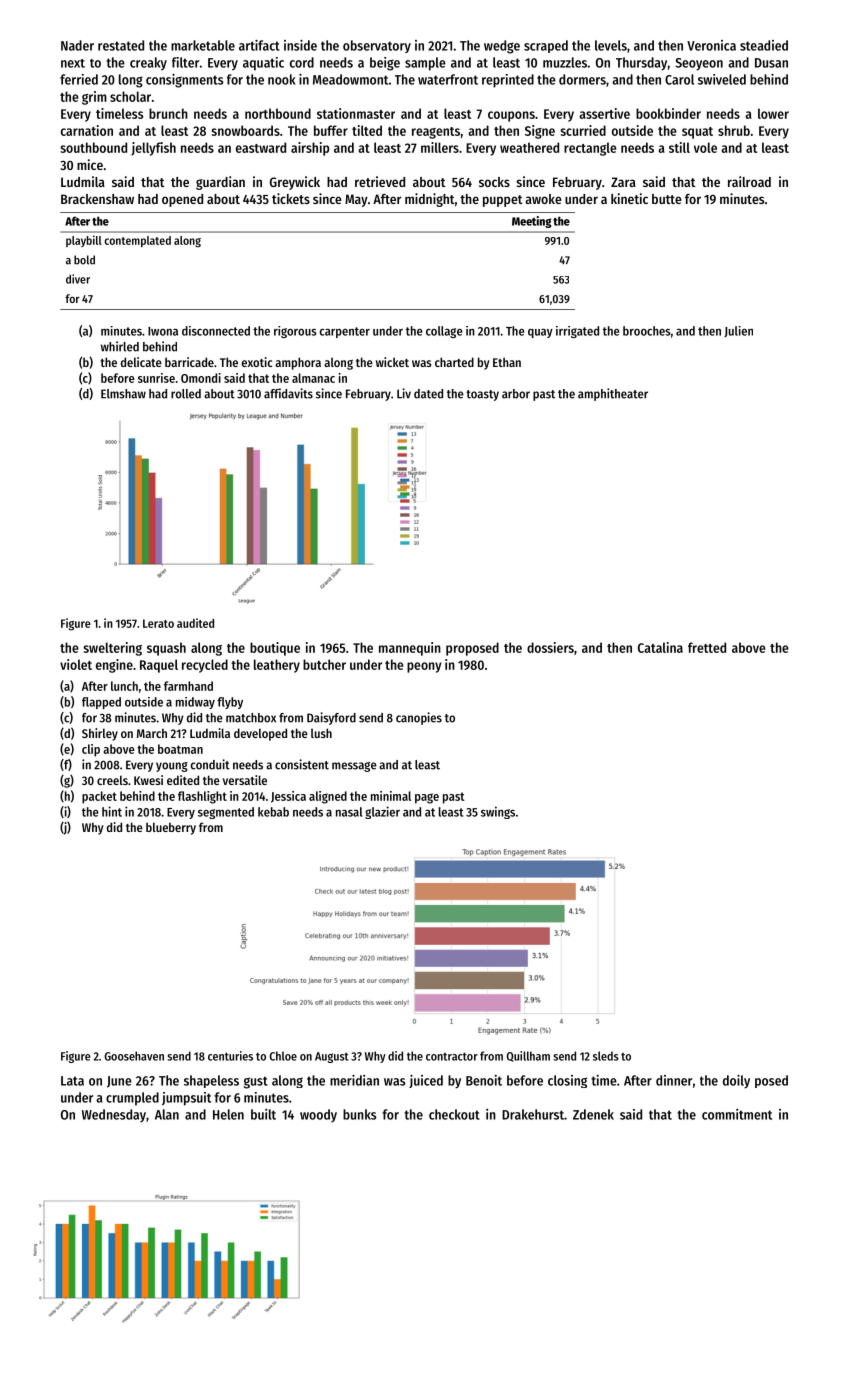 This screenshot has width=849, height=1400. What do you see at coordinates (76, 664) in the screenshot?
I see `violet` at bounding box center [76, 664].
